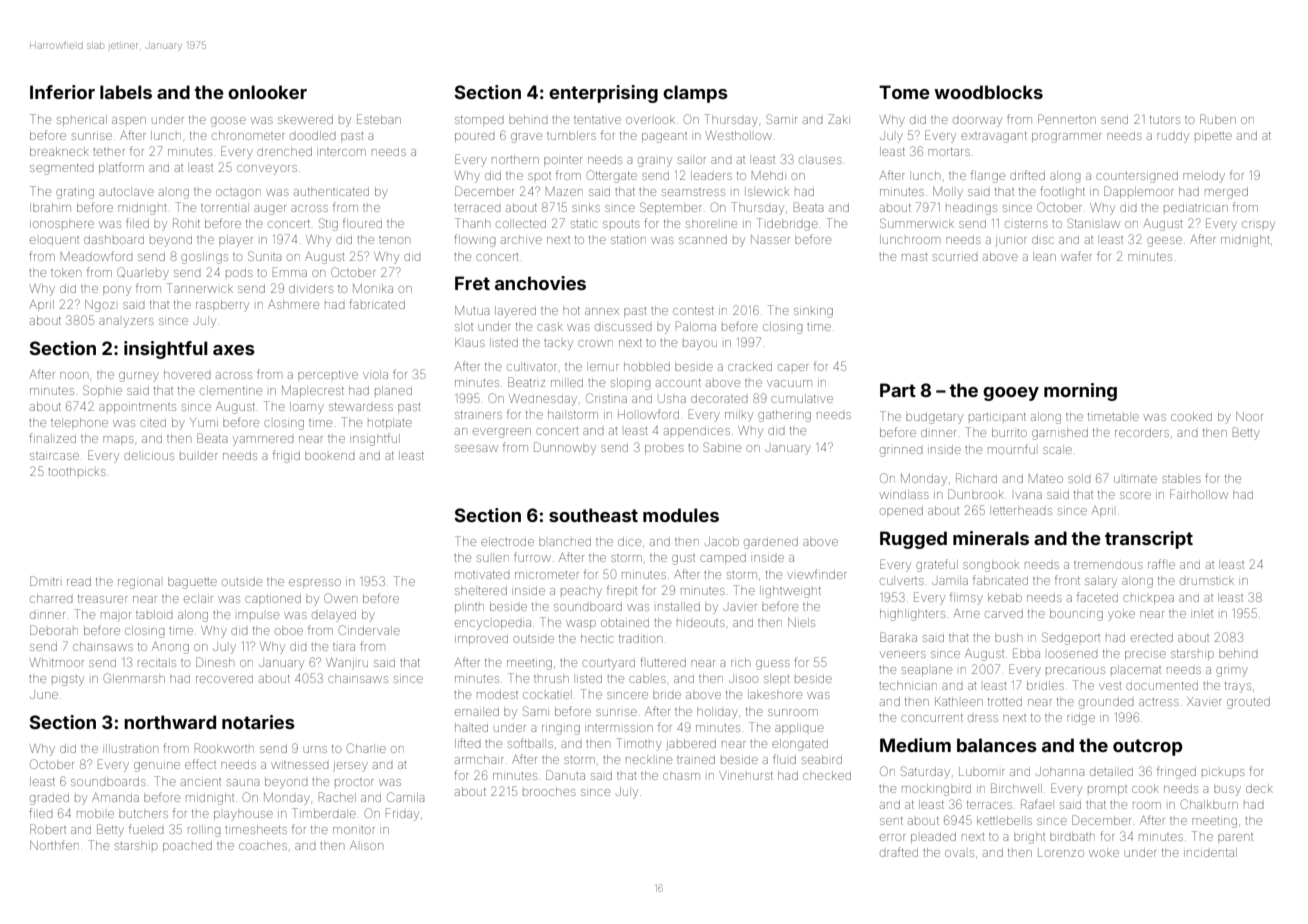  What do you see at coordinates (1249, 416) in the page?
I see `Noor` at bounding box center [1249, 416].
